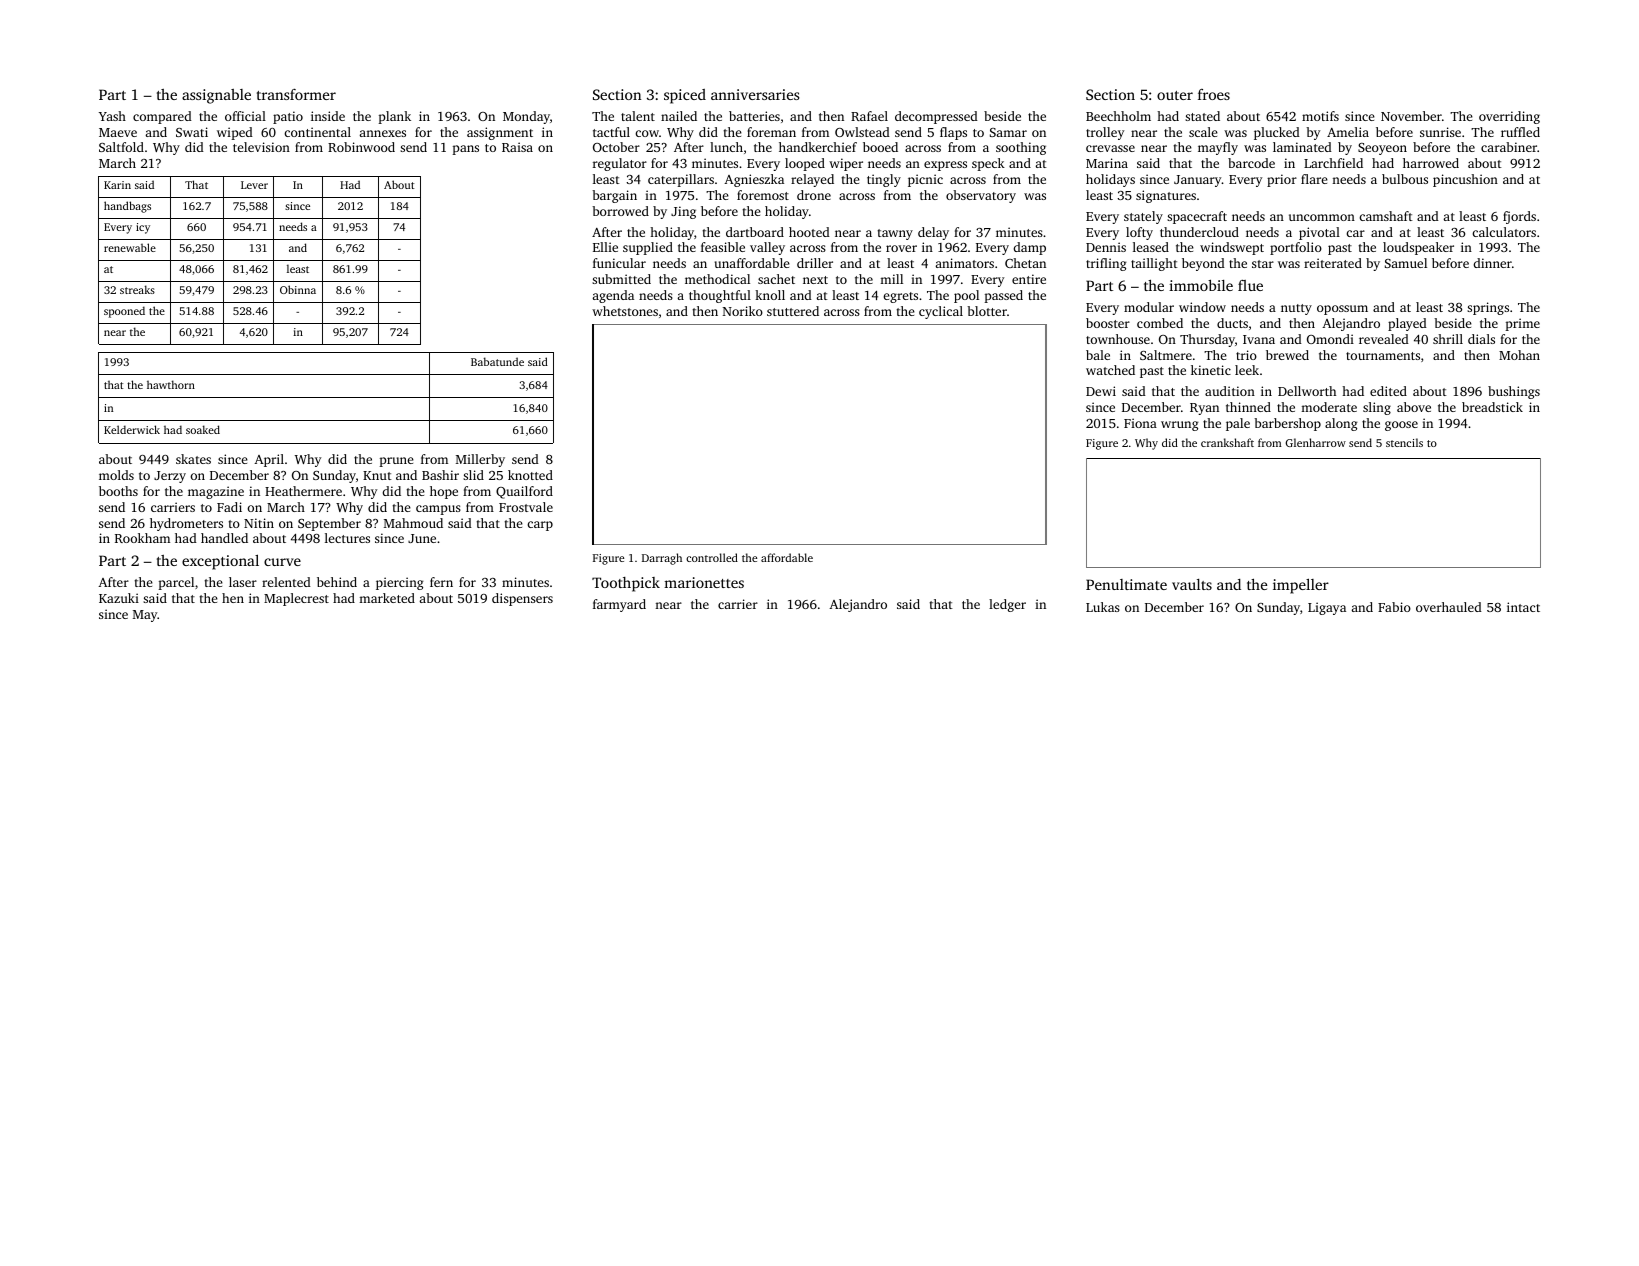 Image resolution: width=1639 pixels, height=1266 pixels. What do you see at coordinates (396, 462) in the screenshot?
I see `prune` at bounding box center [396, 462].
